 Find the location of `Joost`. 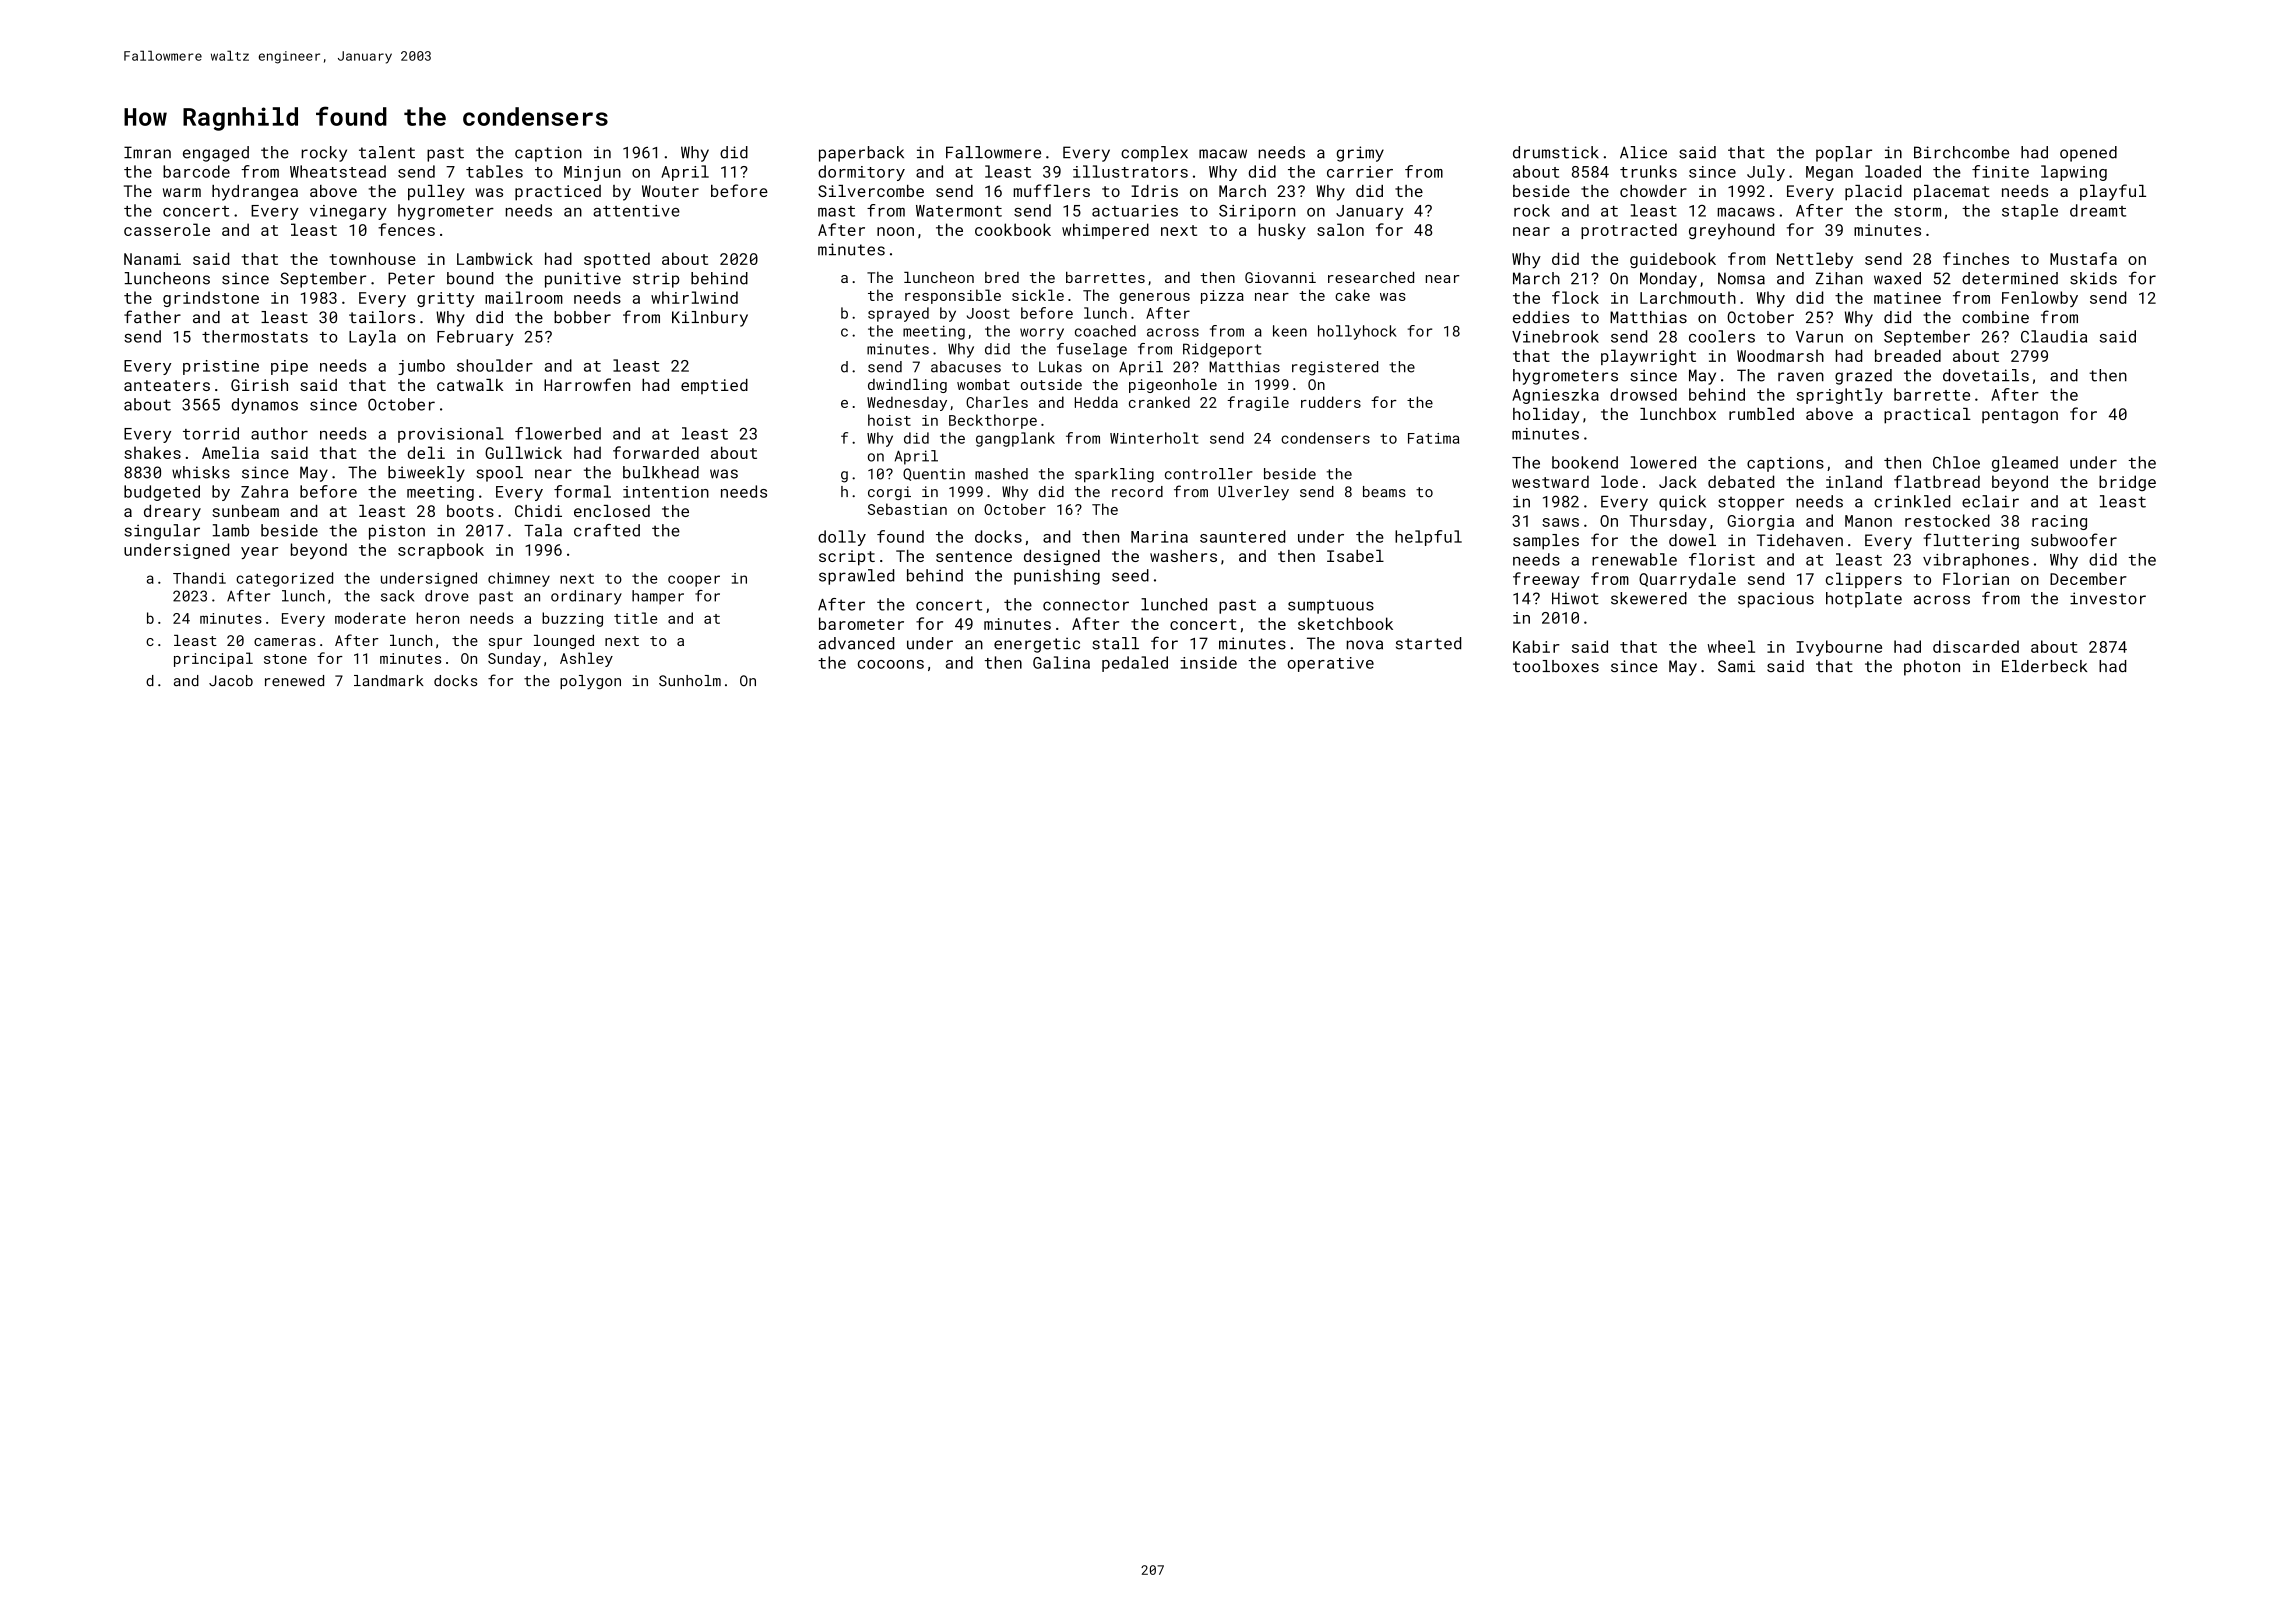

Joost is located at coordinates (988, 313).
